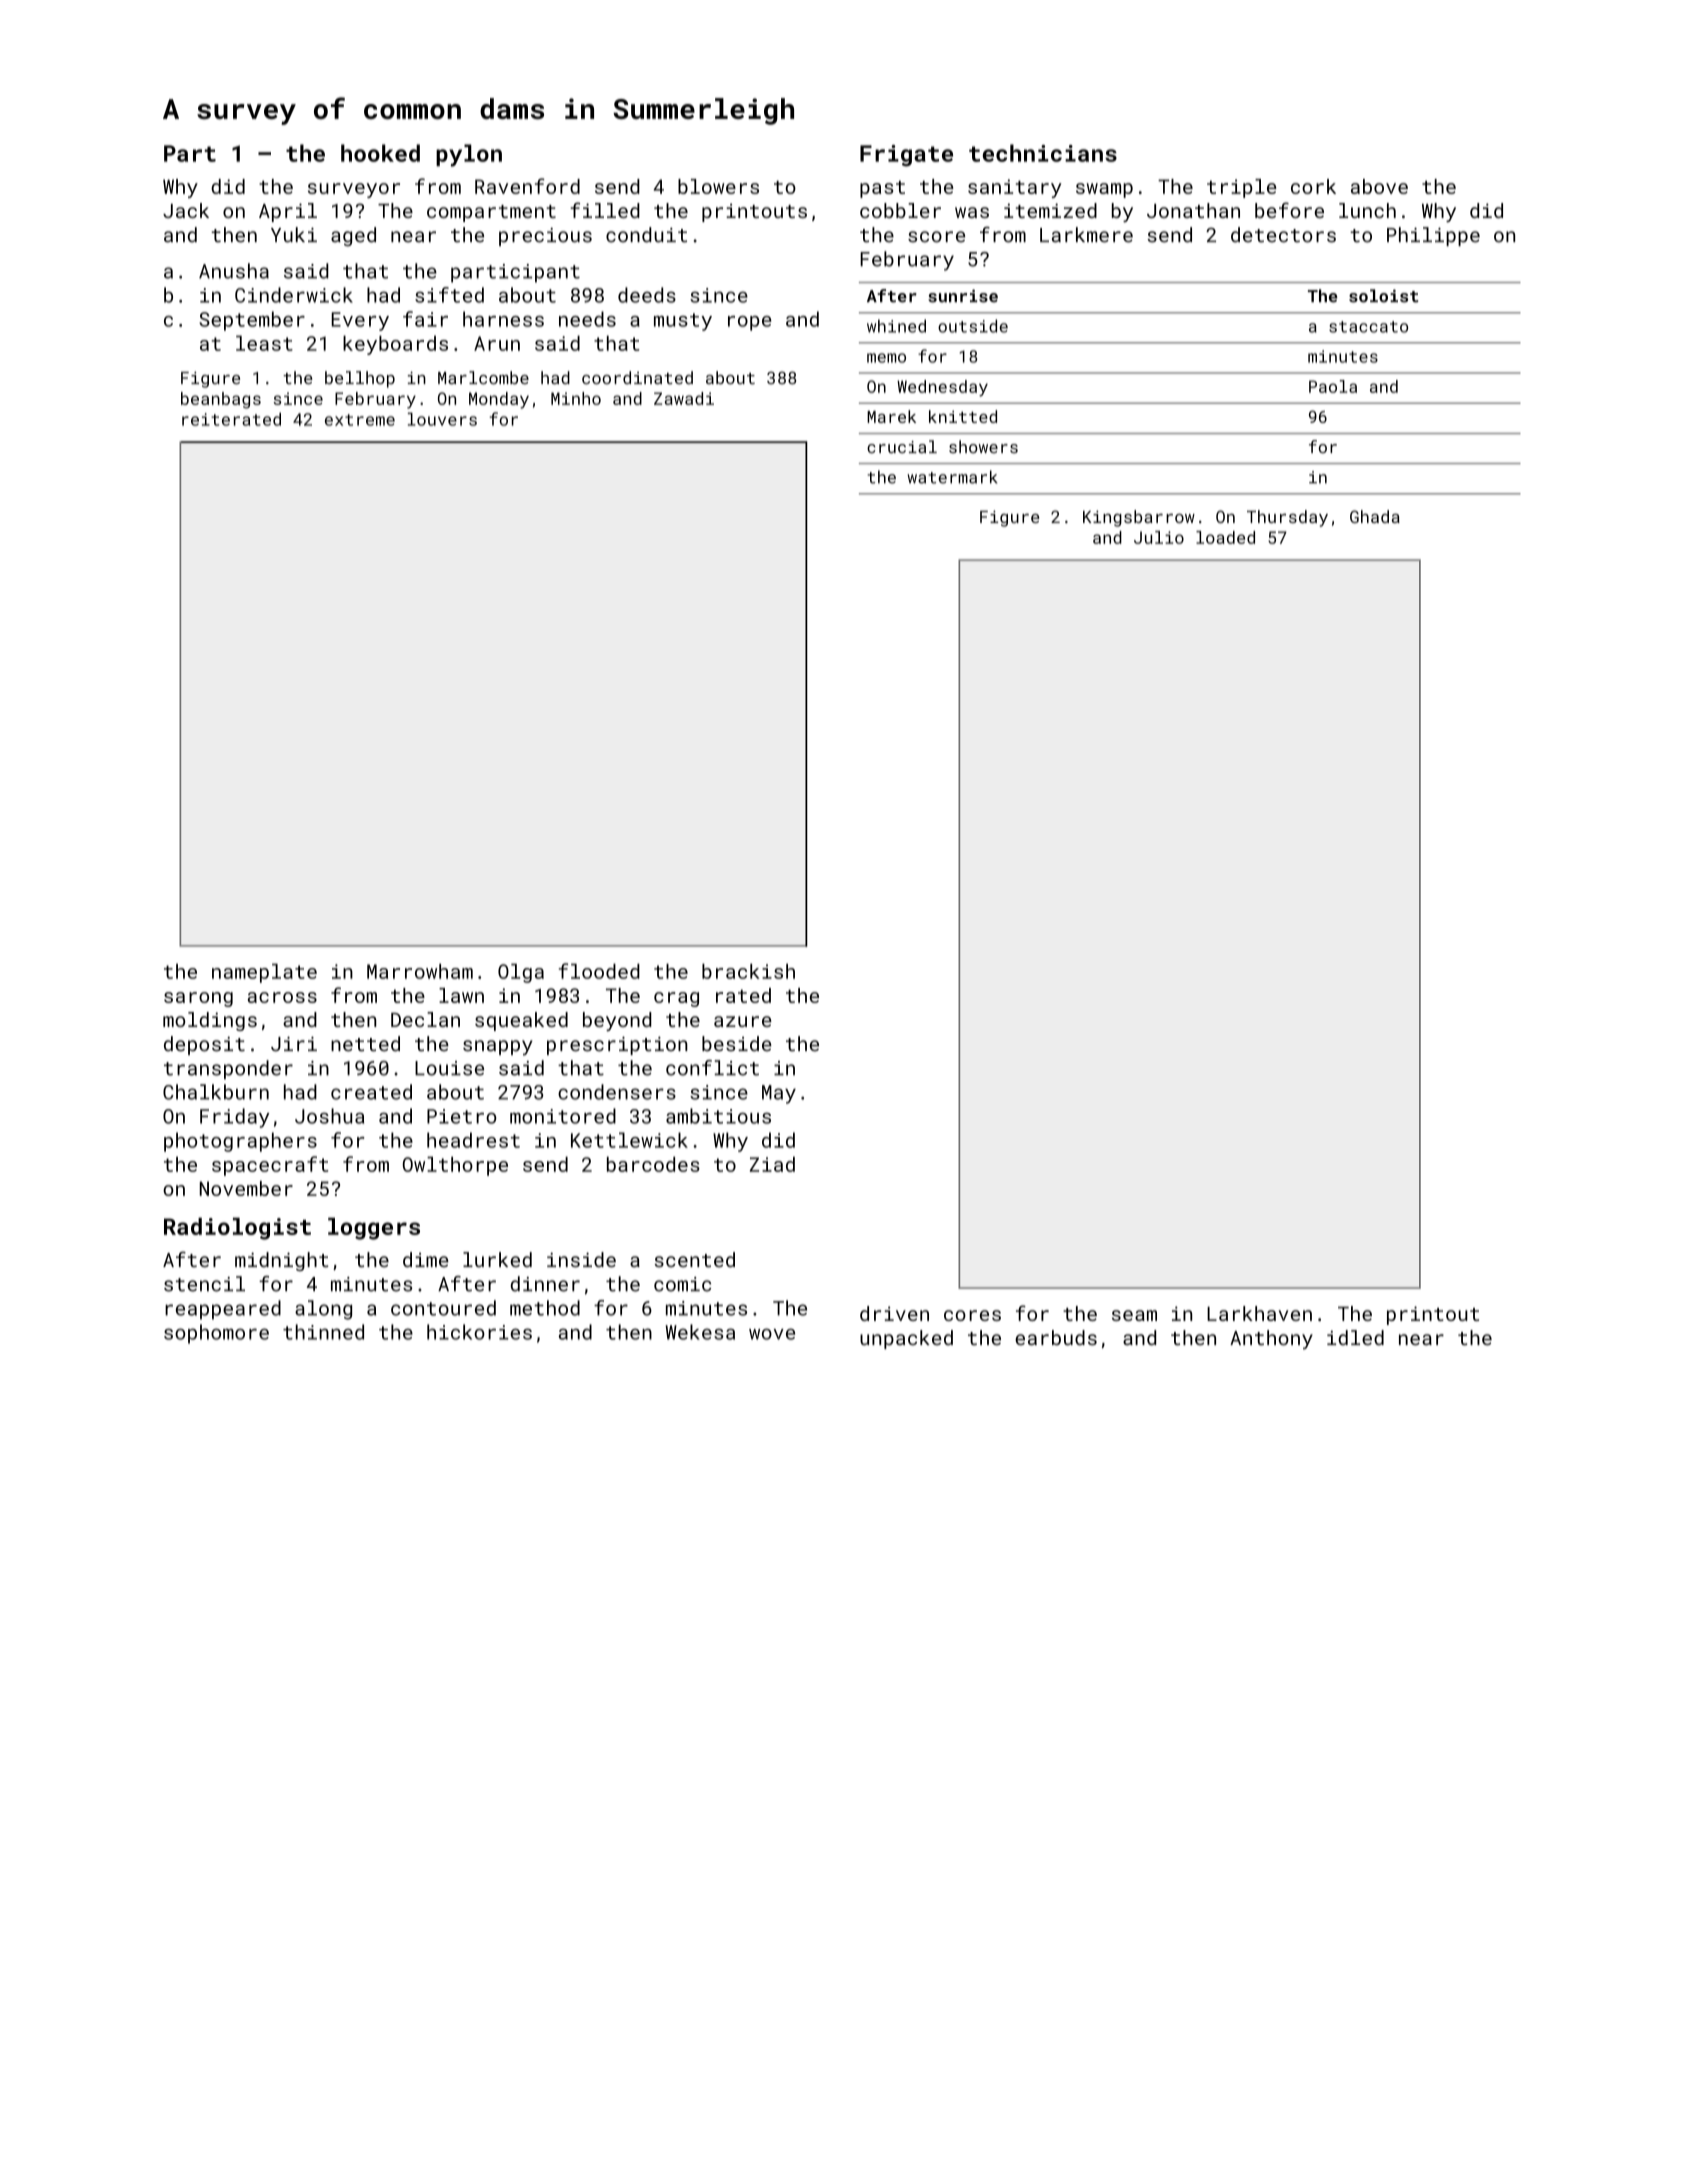 This screenshot has height=2178, width=1683. Describe the element at coordinates (718, 186) in the screenshot. I see `blowers` at that location.
